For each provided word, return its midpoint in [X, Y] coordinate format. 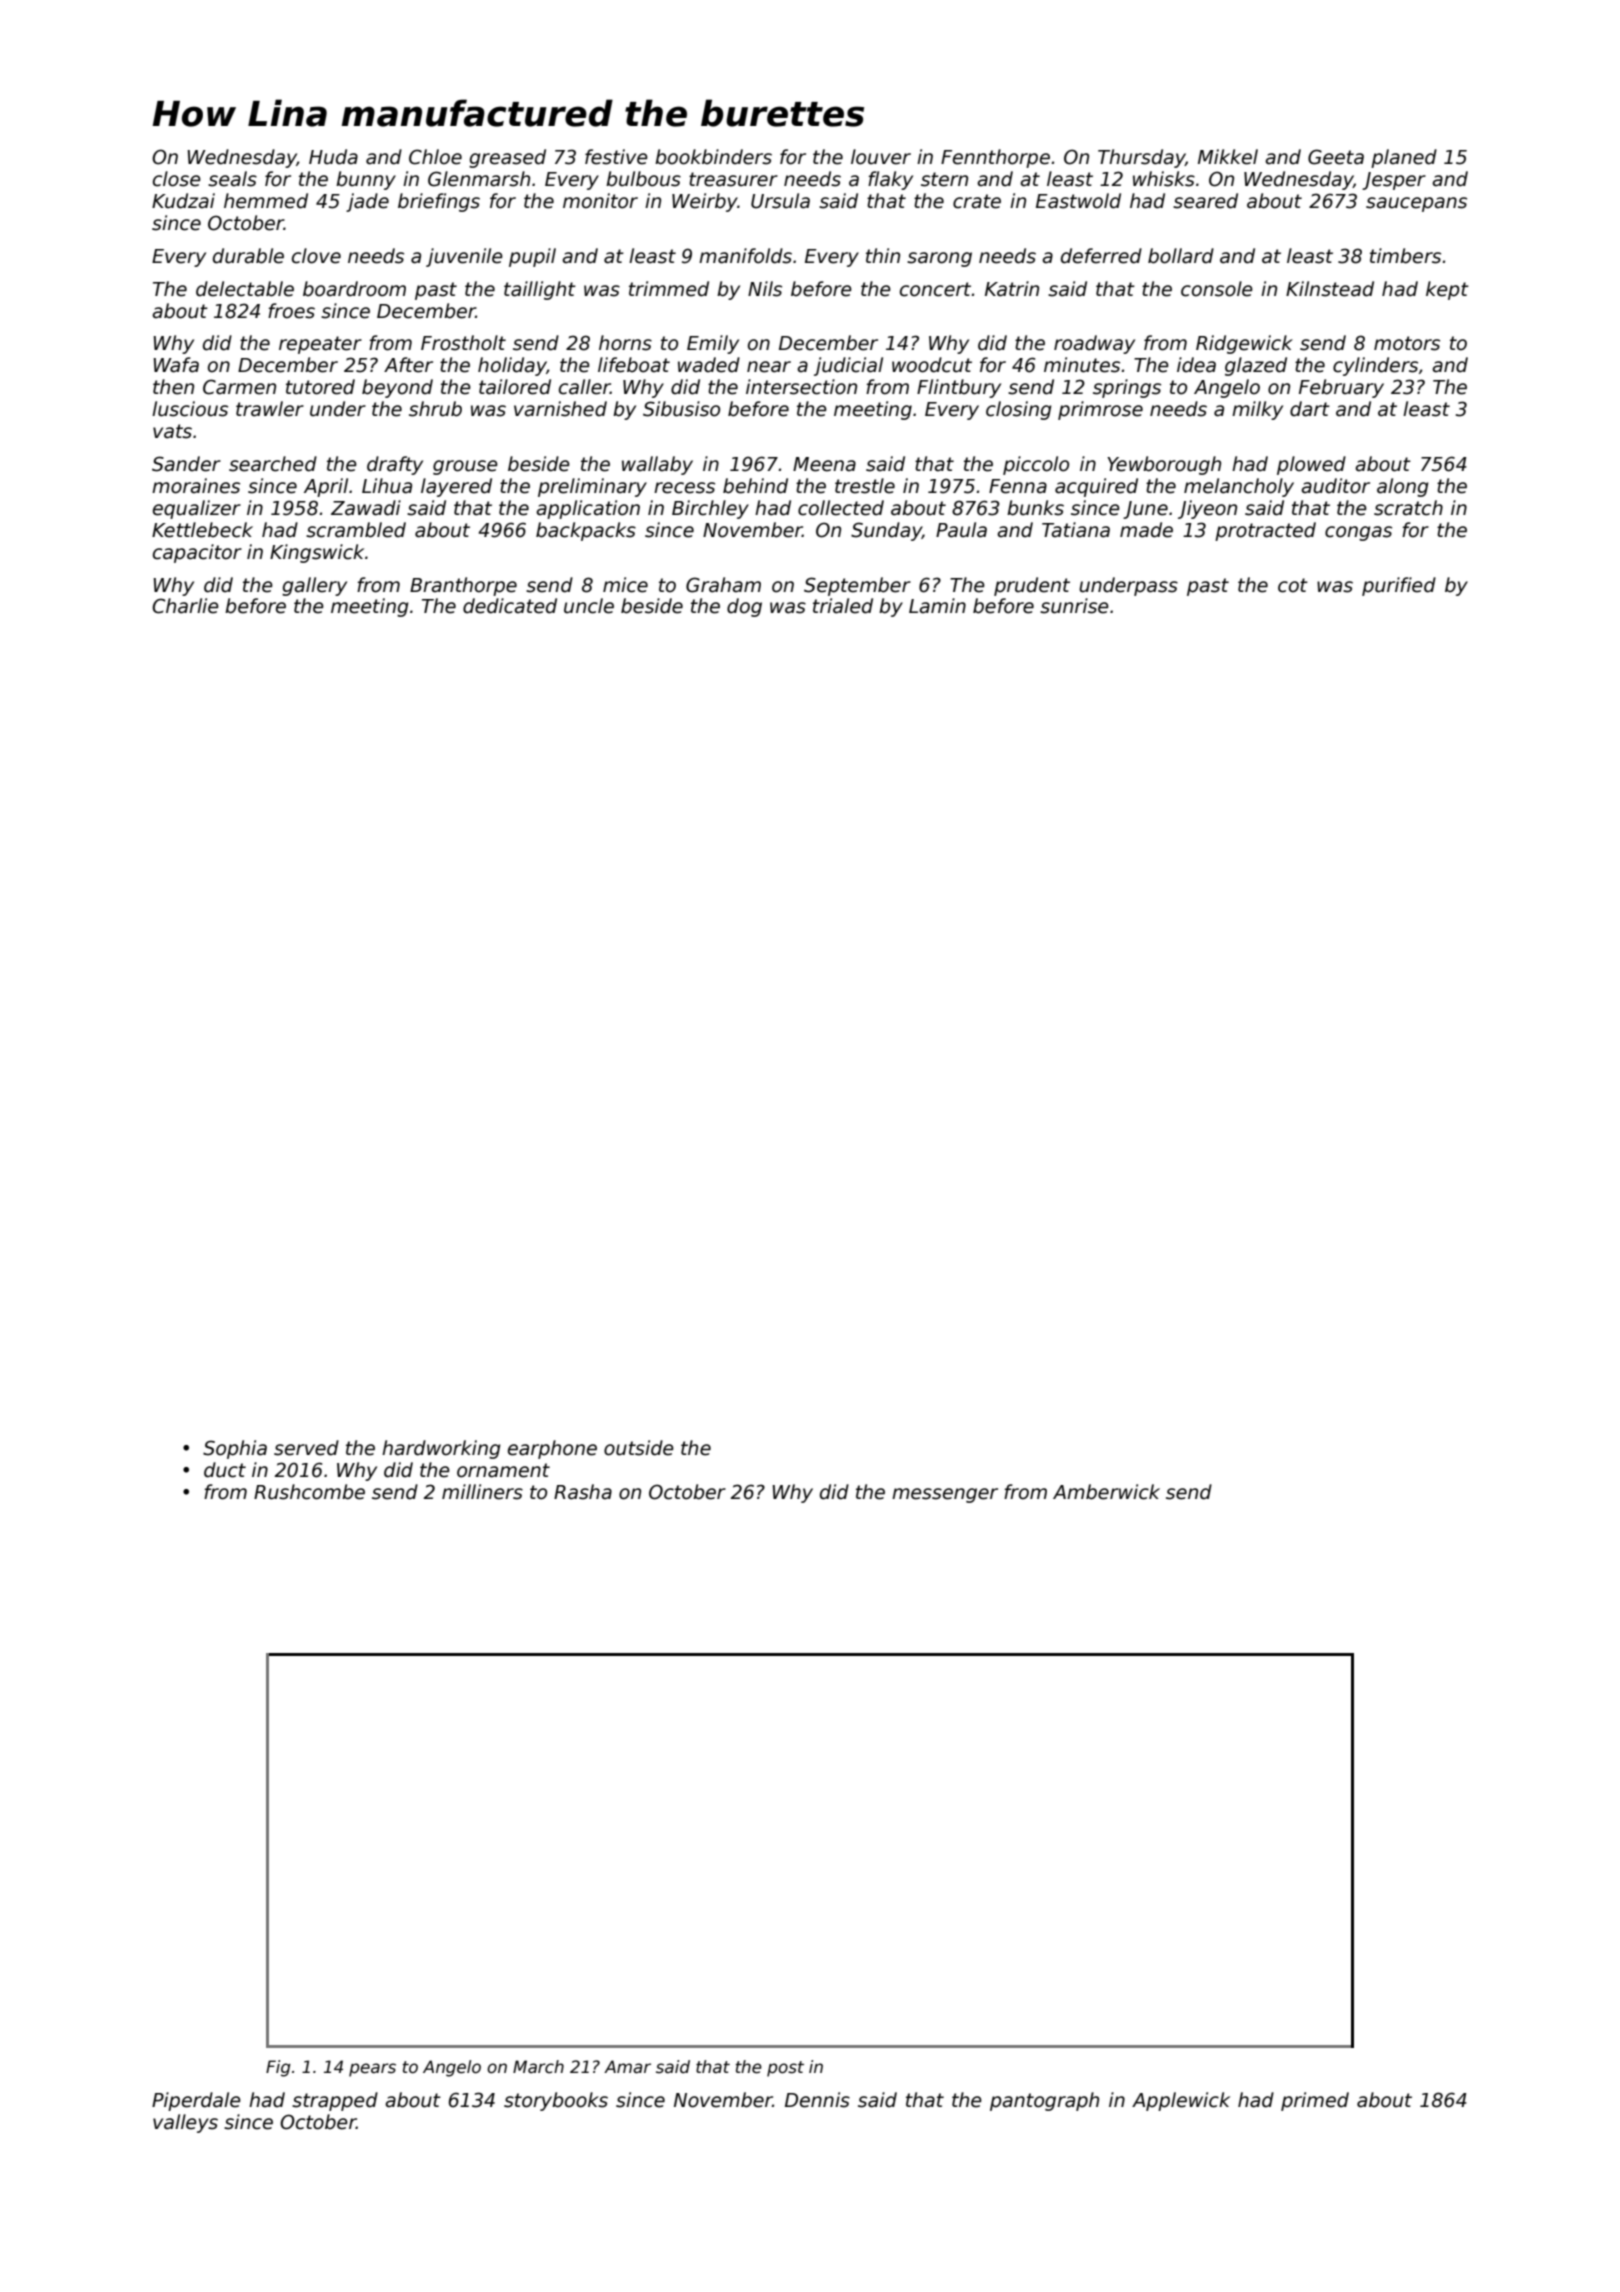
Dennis [817, 2100]
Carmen [239, 387]
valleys [185, 2123]
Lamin [937, 606]
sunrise [1074, 606]
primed [1315, 2101]
